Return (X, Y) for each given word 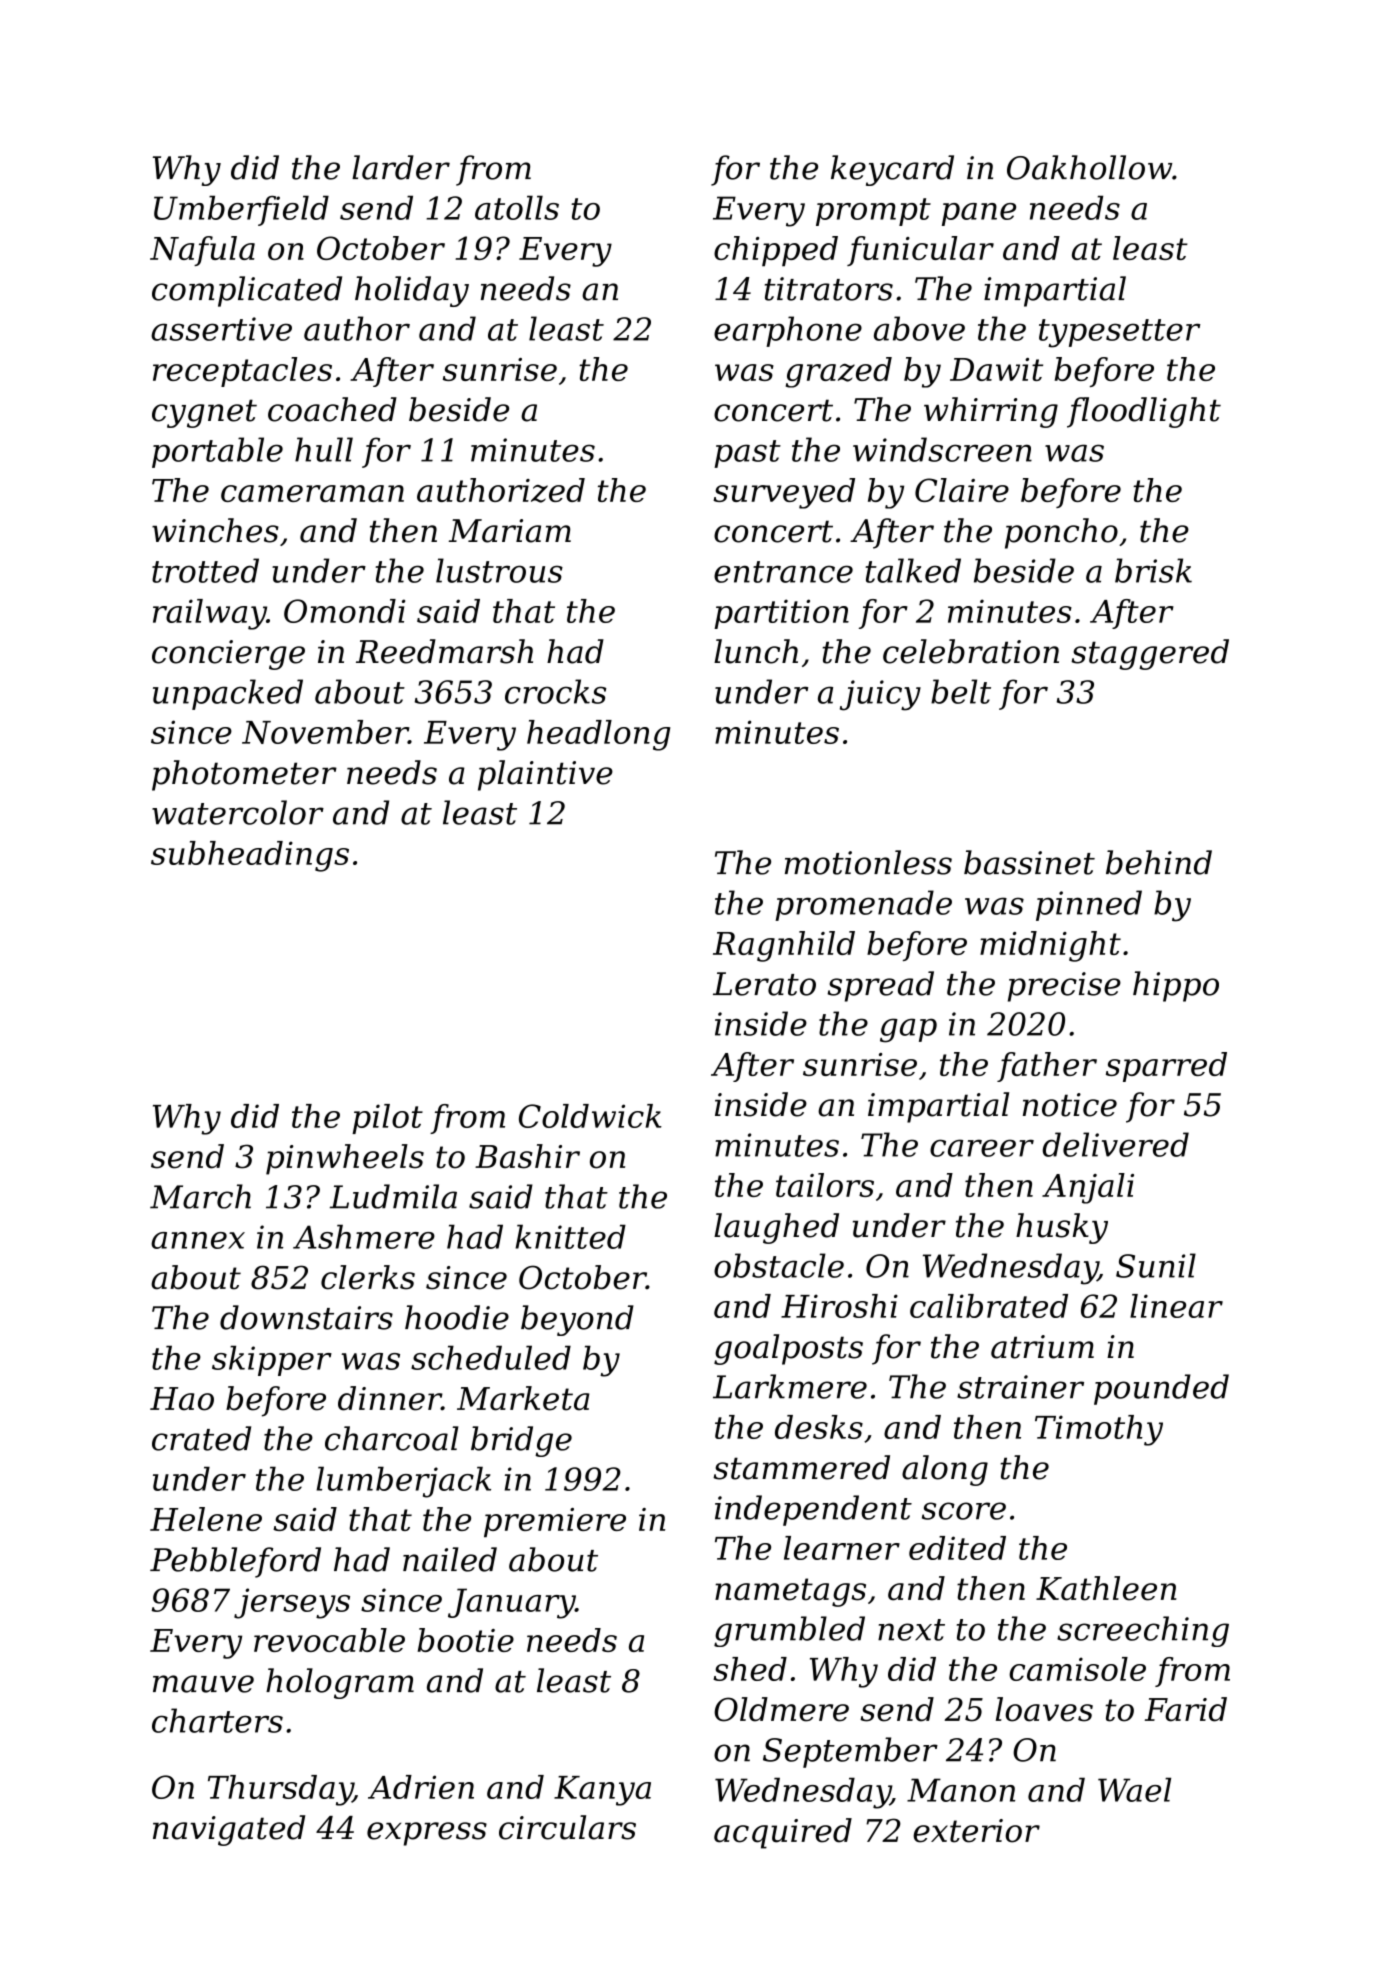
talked (913, 570)
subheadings (250, 856)
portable (217, 452)
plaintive (545, 775)
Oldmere (781, 1709)
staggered (1150, 654)
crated (201, 1438)
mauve (203, 1684)
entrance (783, 572)
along (945, 1470)
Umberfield (241, 210)
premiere (555, 1523)
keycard (892, 170)
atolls (517, 207)
